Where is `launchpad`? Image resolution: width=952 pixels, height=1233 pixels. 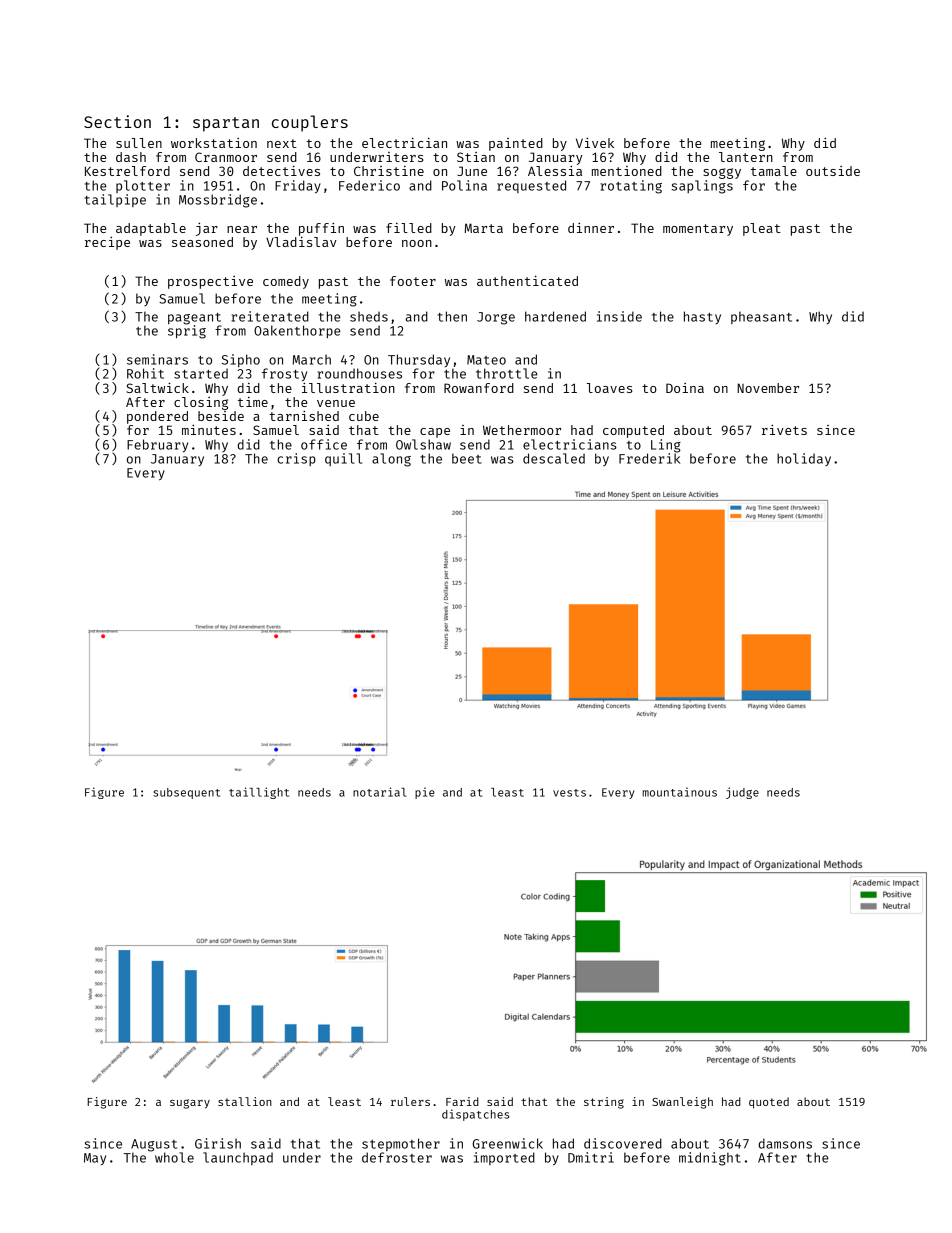
launchpad is located at coordinates (238, 1158).
